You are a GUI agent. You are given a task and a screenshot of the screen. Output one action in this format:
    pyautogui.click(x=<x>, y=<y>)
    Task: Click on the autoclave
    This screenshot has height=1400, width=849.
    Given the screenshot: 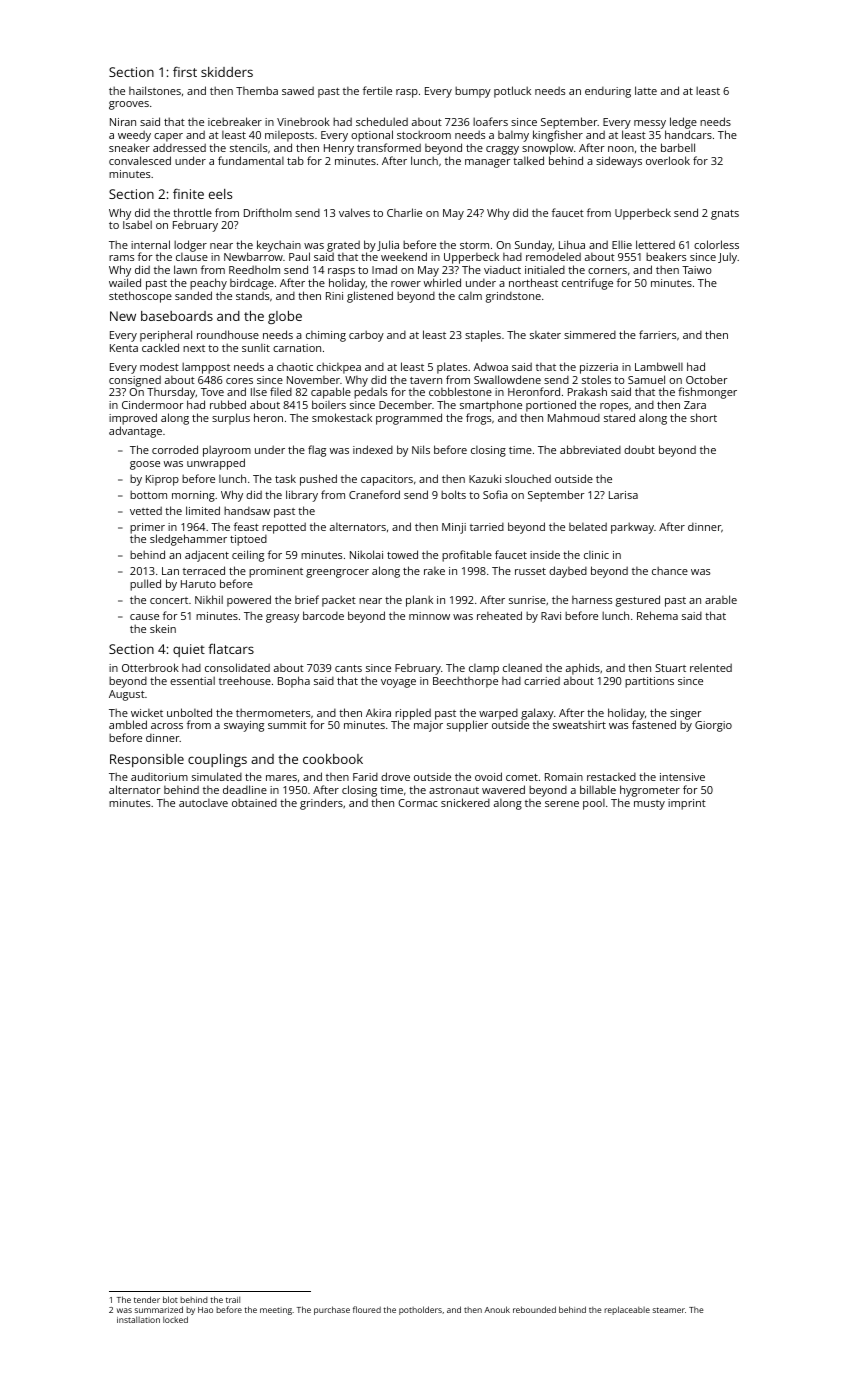 What is the action you would take?
    pyautogui.click(x=203, y=803)
